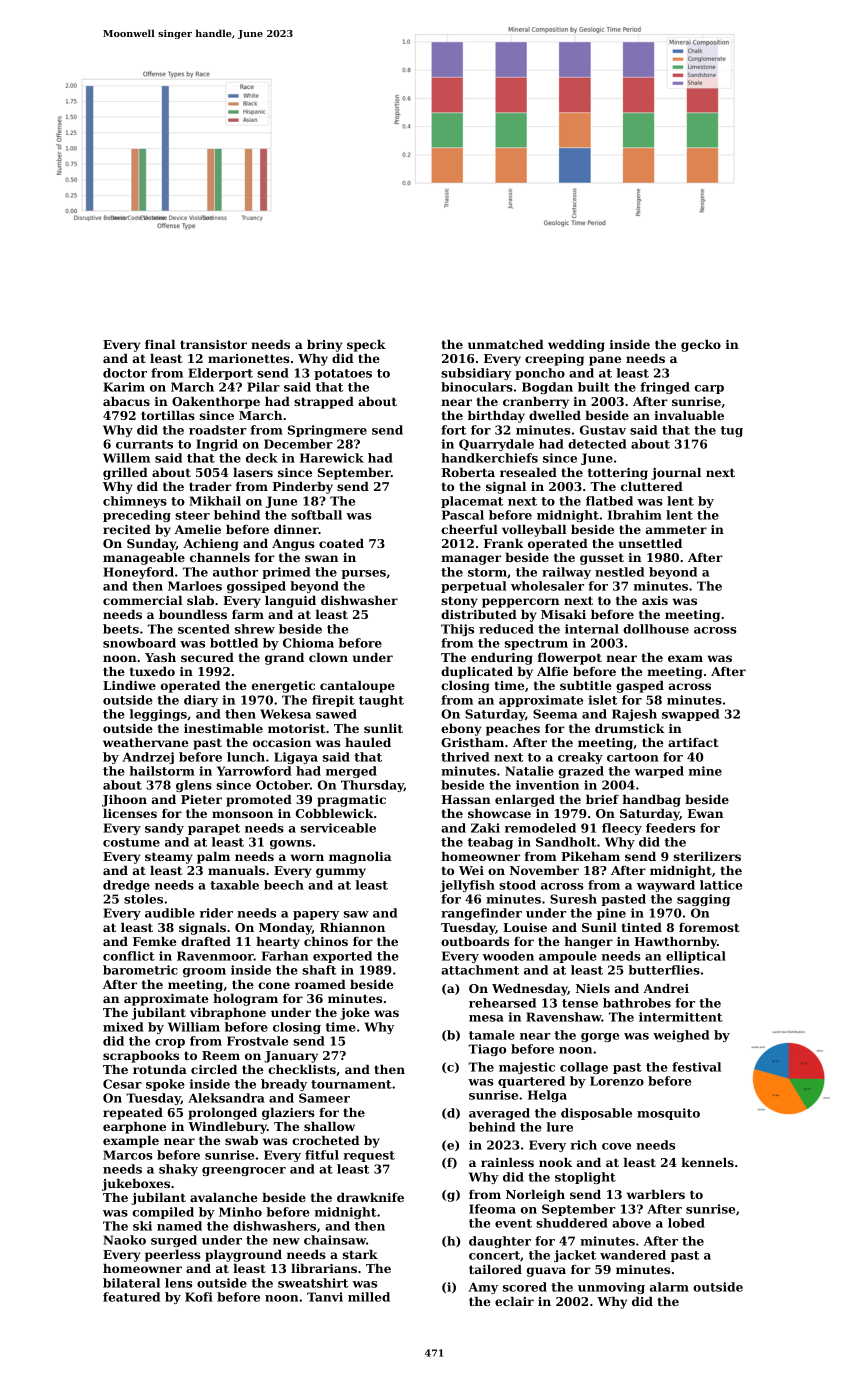 This document has height=1400, width=849. Describe the element at coordinates (160, 344) in the document. I see `final` at that location.
